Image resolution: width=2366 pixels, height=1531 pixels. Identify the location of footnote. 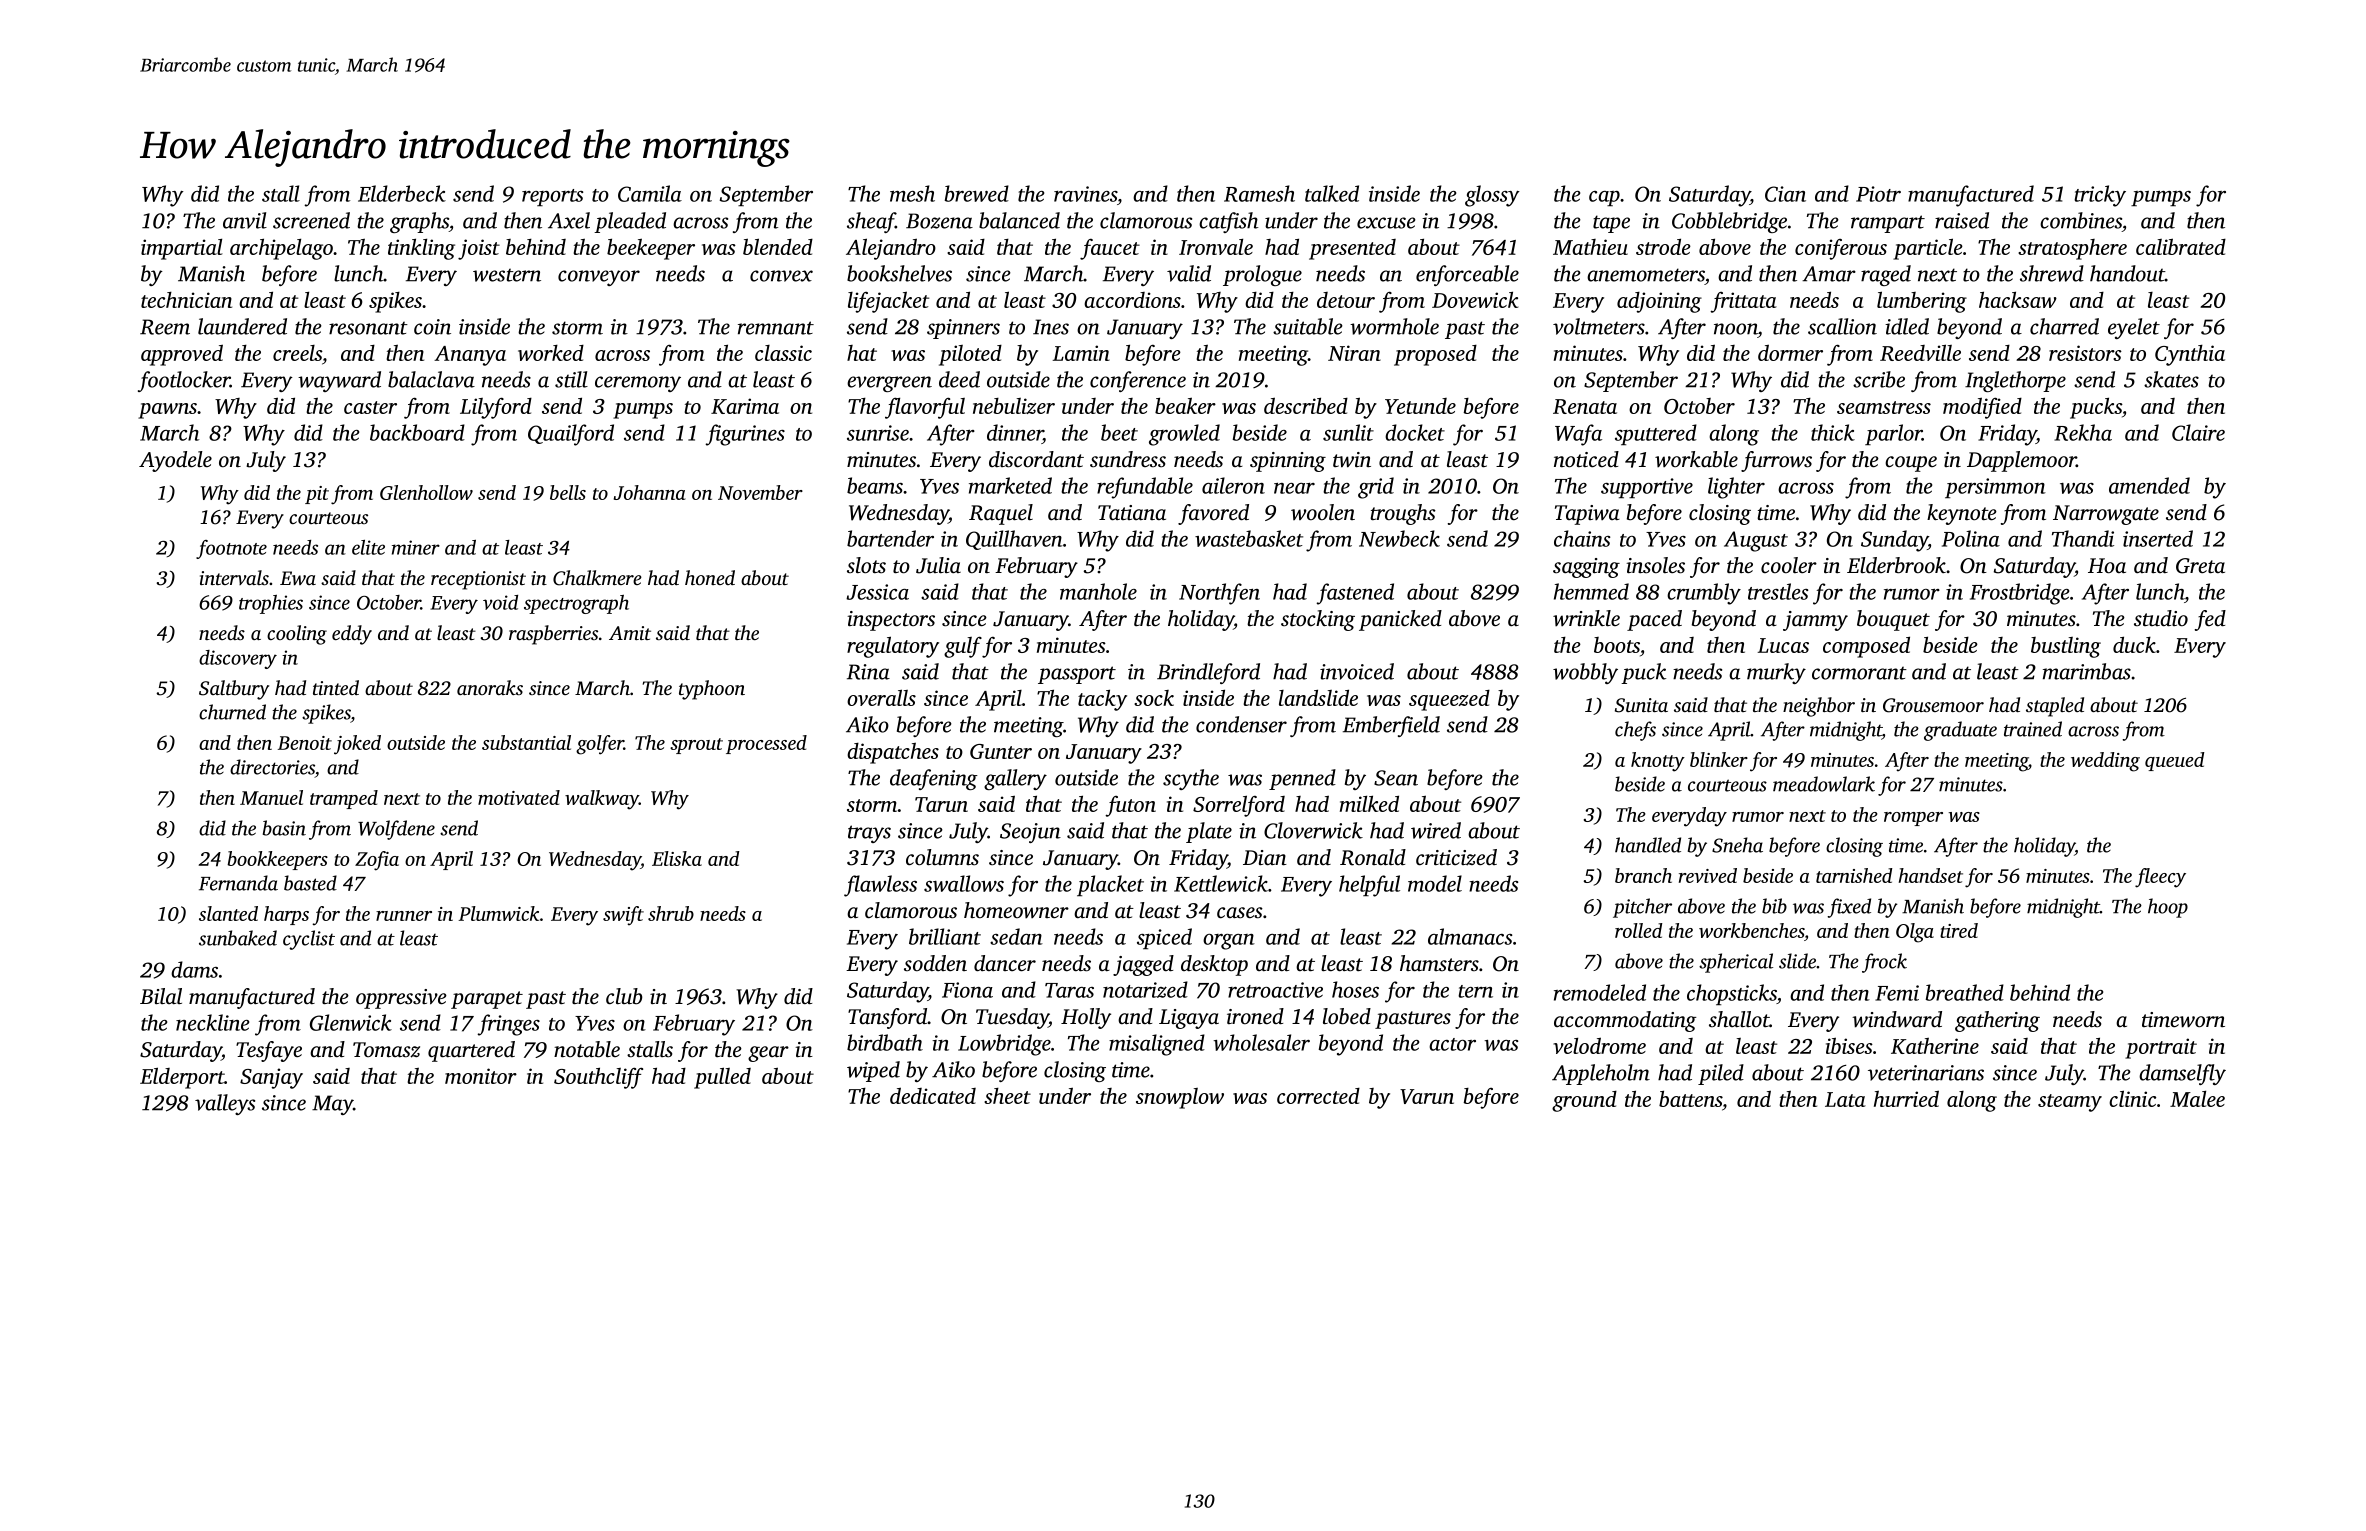
(231, 549).
